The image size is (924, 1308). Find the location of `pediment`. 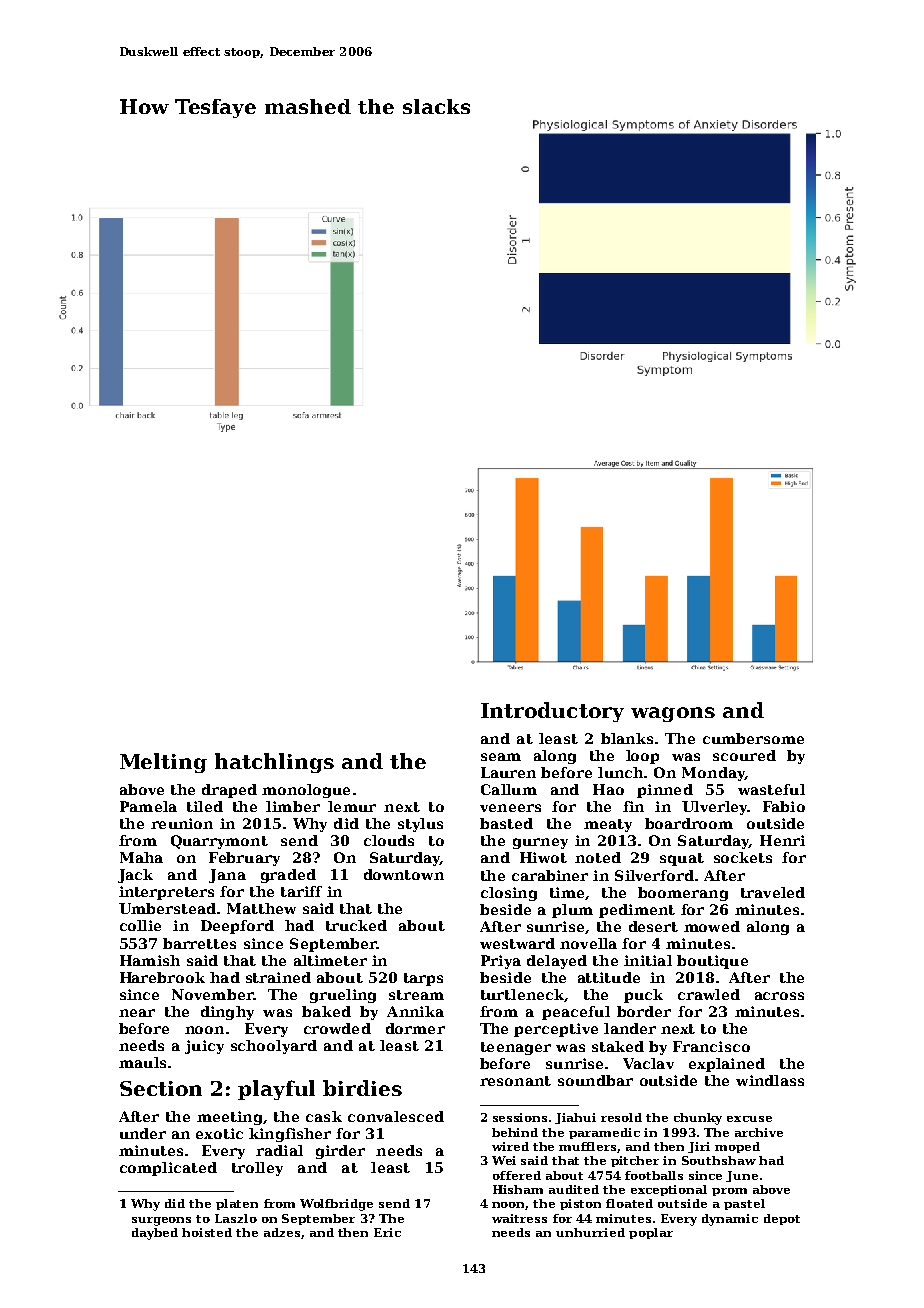

pediment is located at coordinates (637, 911).
